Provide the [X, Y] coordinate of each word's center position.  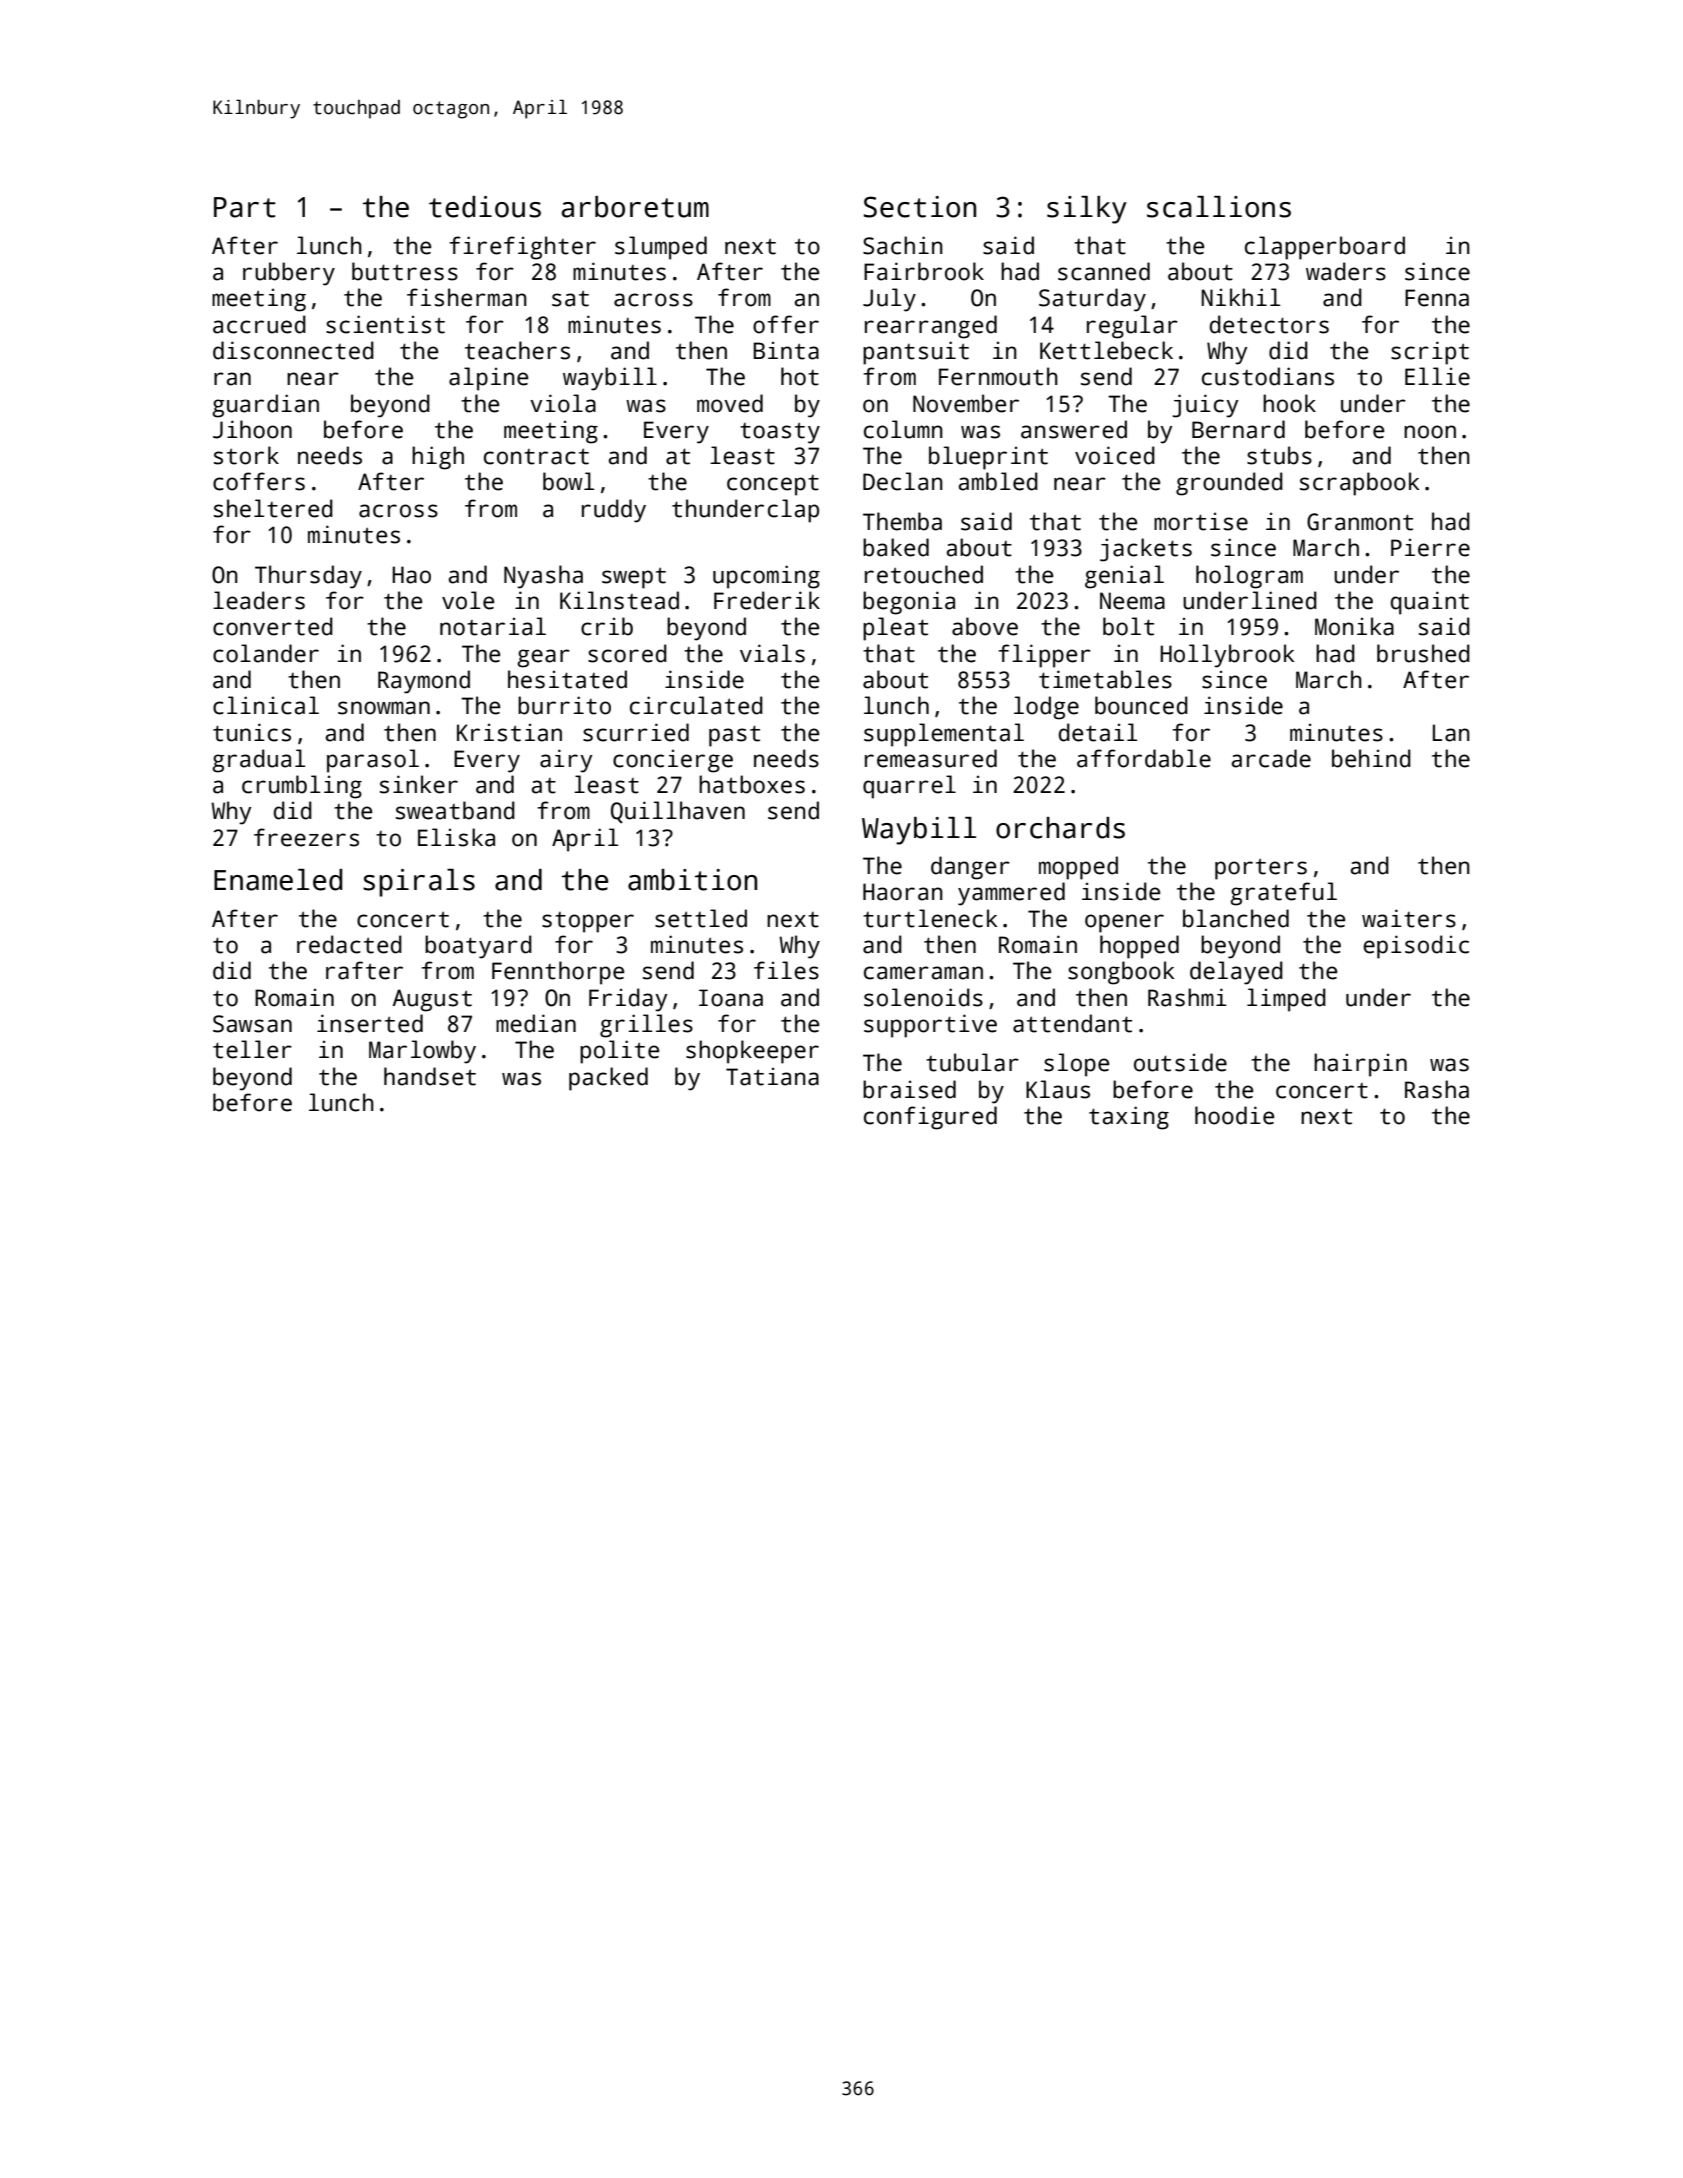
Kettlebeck [1106, 350]
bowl [568, 481]
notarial [493, 626]
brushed [1423, 653]
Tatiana [772, 1076]
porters [1261, 869]
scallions [1219, 207]
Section [920, 207]
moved [730, 403]
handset [430, 1076]
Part [245, 207]
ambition [692, 880]
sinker [419, 784]
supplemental [944, 735]
